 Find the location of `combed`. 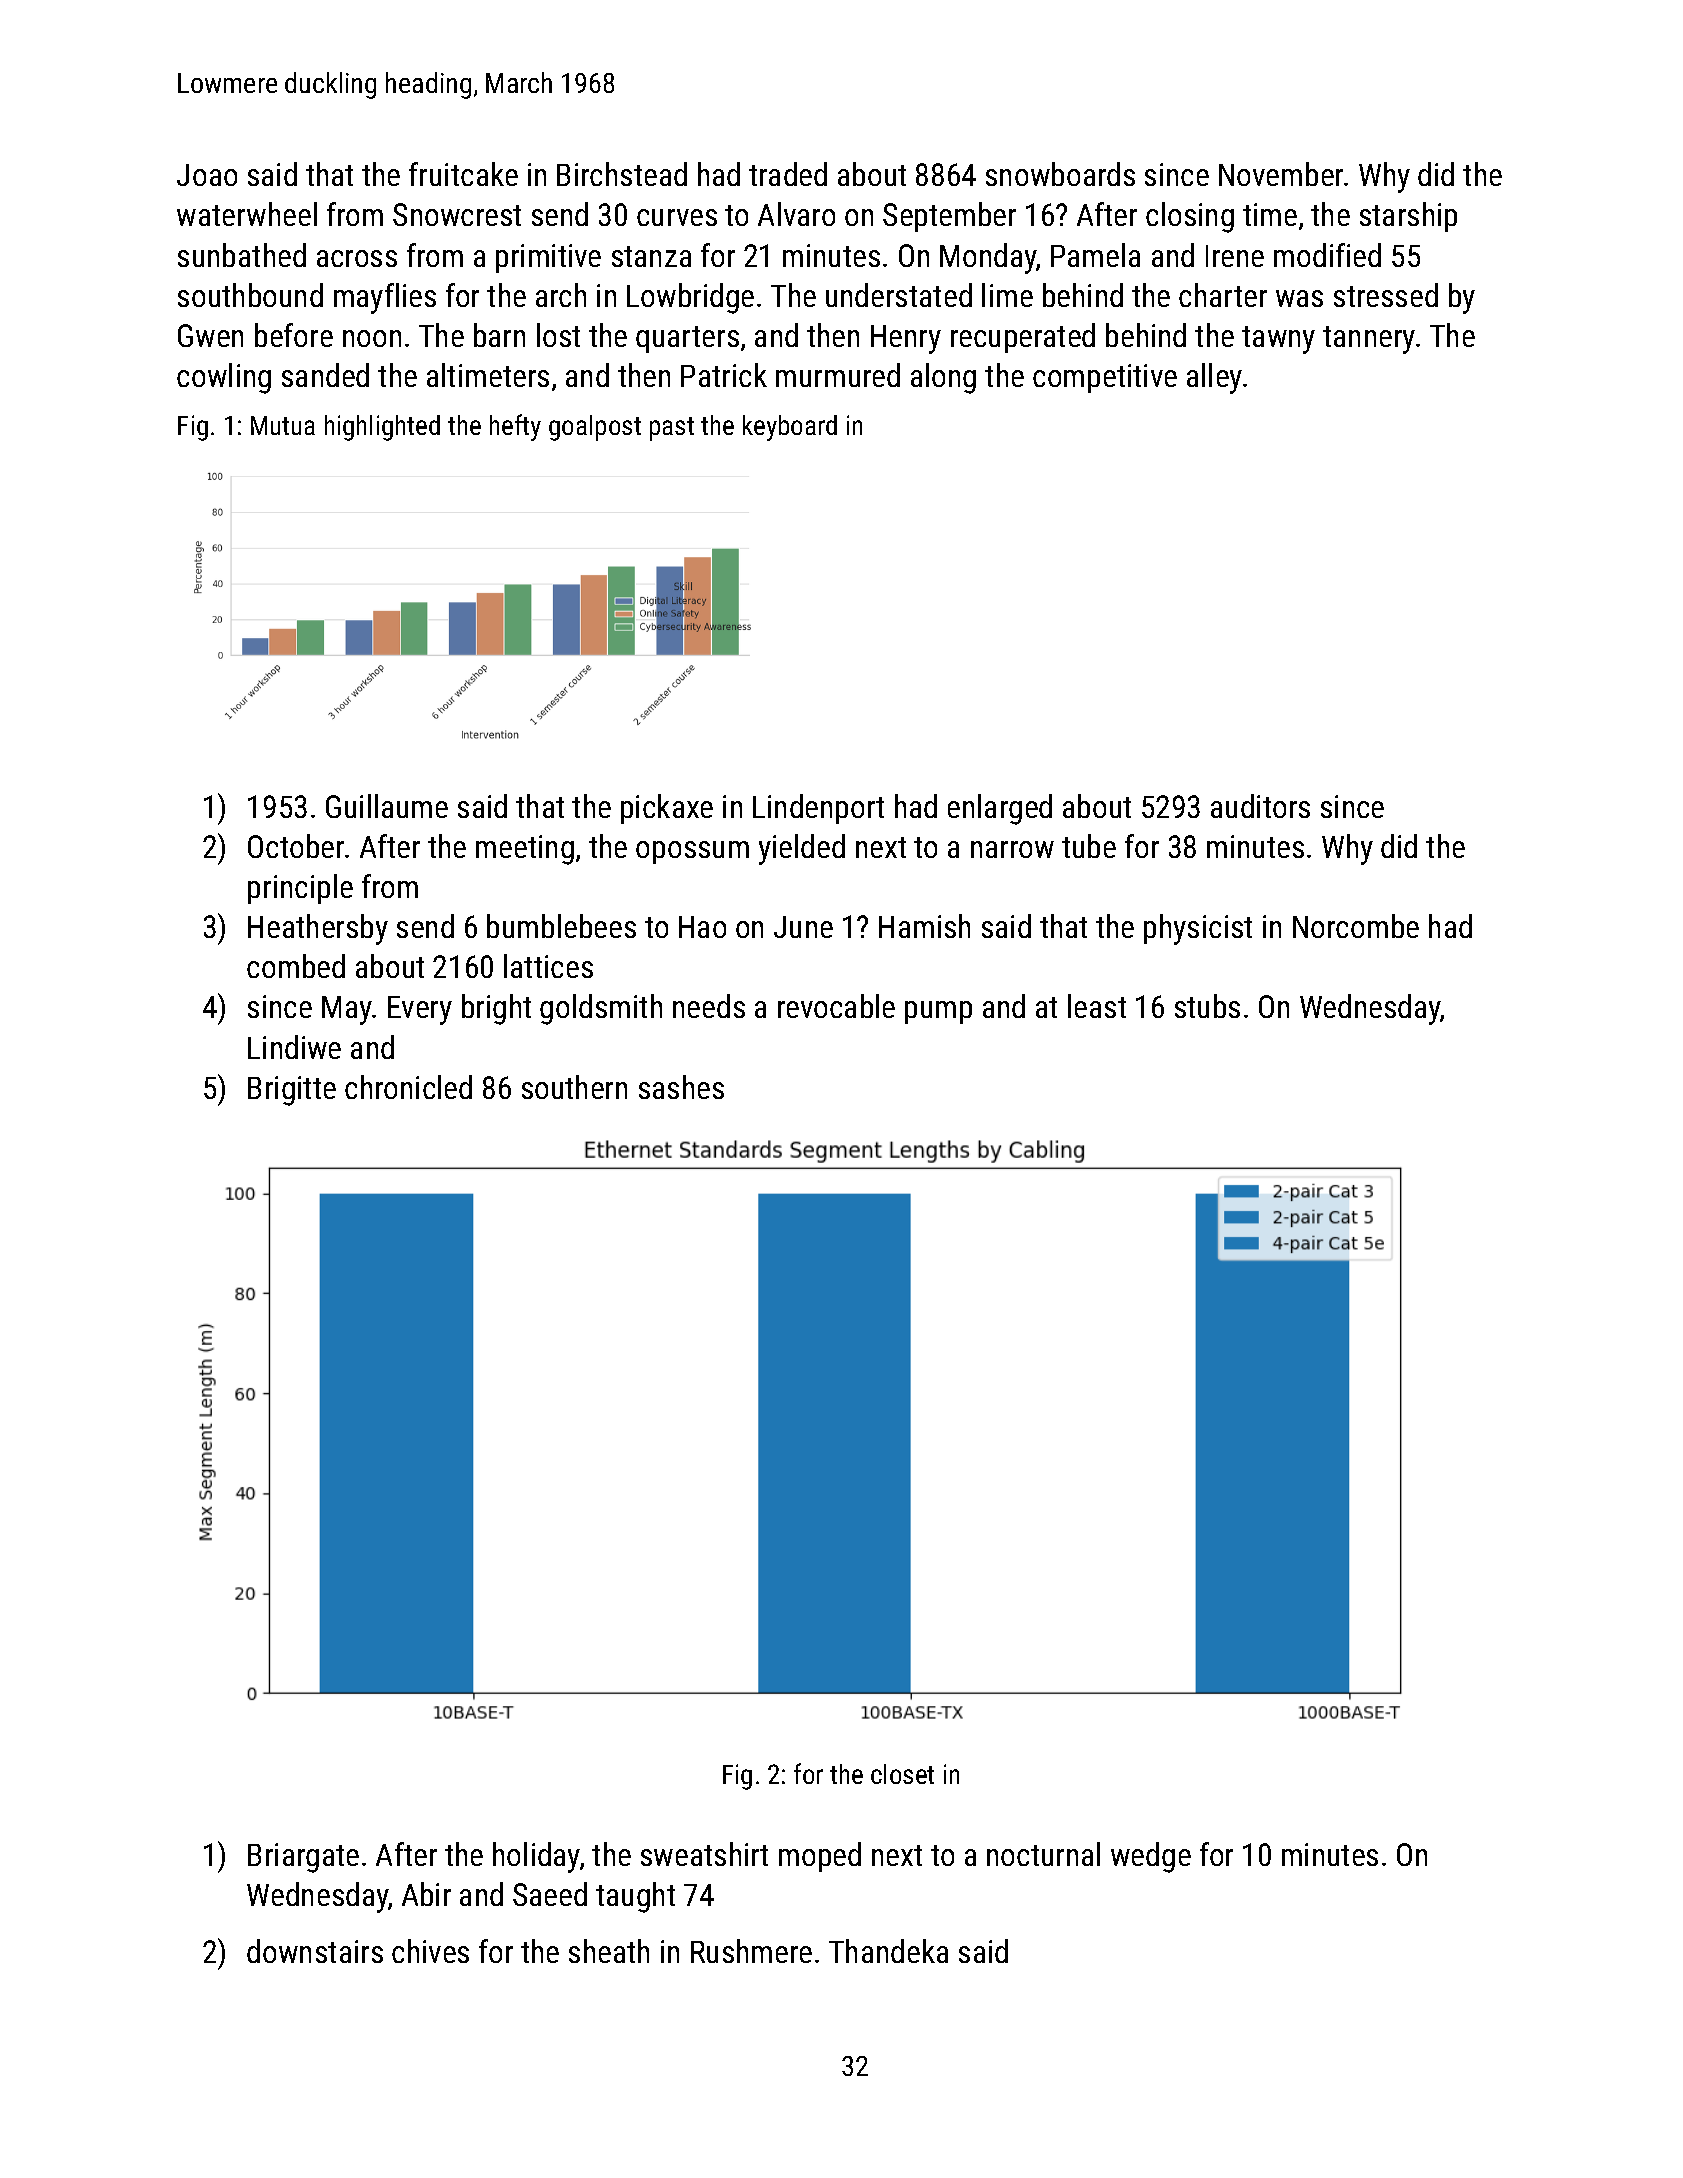

combed is located at coordinates (296, 966).
